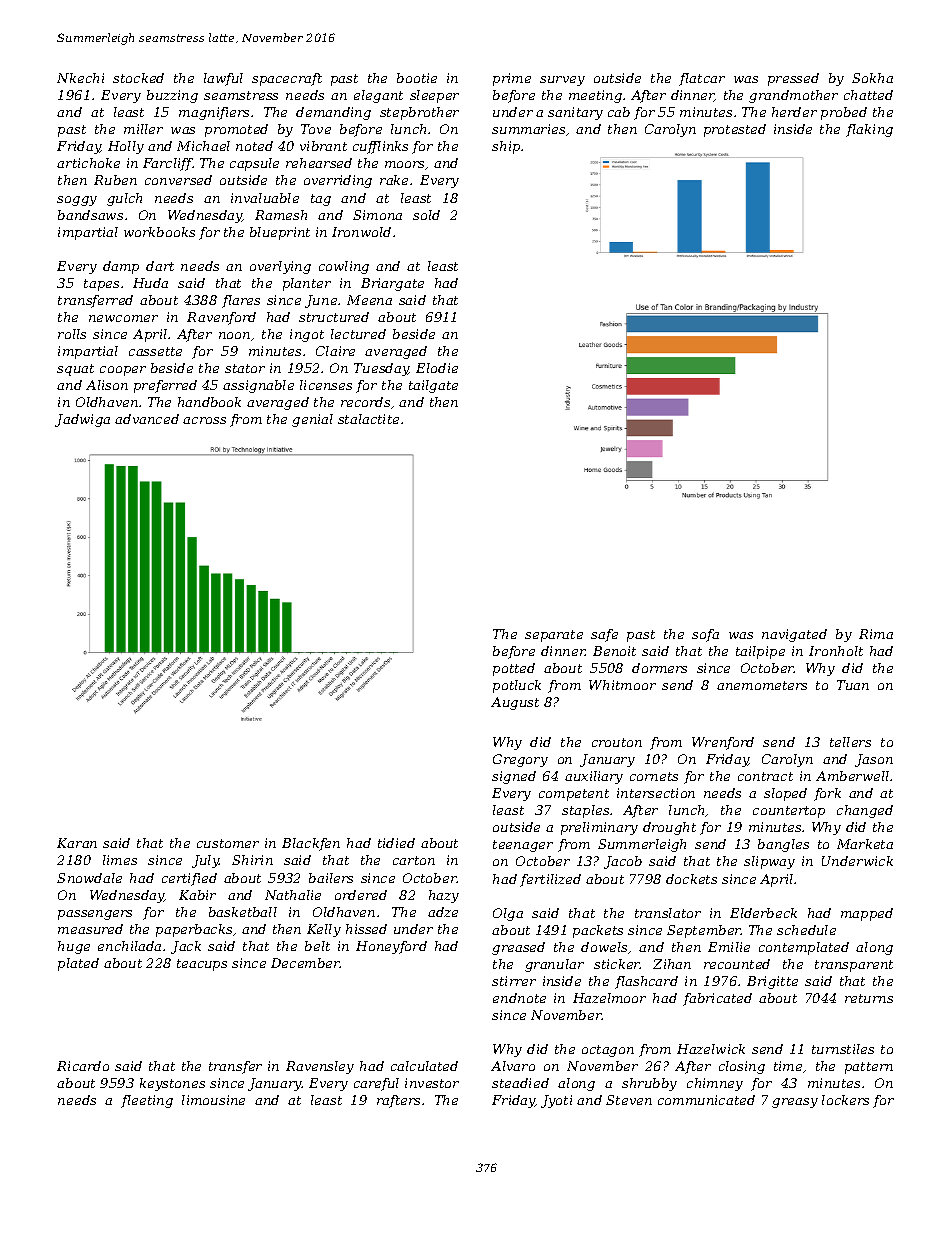 Image resolution: width=952 pixels, height=1233 pixels. What do you see at coordinates (391, 947) in the screenshot?
I see `Honeyford` at bounding box center [391, 947].
